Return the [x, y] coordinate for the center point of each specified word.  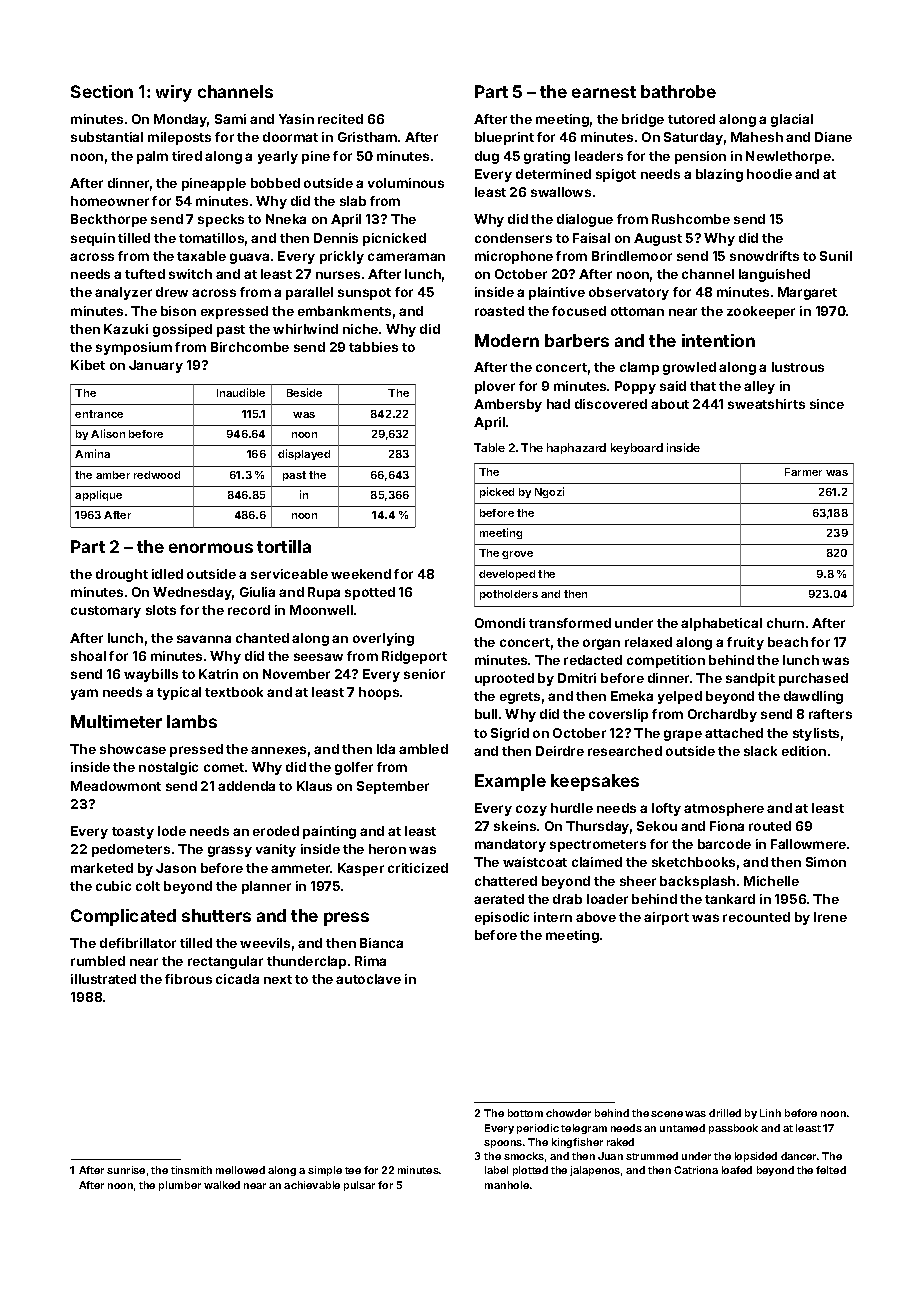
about [670, 404]
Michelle [771, 881]
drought [122, 575]
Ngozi [549, 492]
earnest [604, 92]
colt [148, 886]
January [156, 366]
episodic [502, 918]
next [278, 979]
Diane [833, 137]
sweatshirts [766, 404]
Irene [830, 917]
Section [102, 91]
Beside [304, 392]
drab [567, 899]
